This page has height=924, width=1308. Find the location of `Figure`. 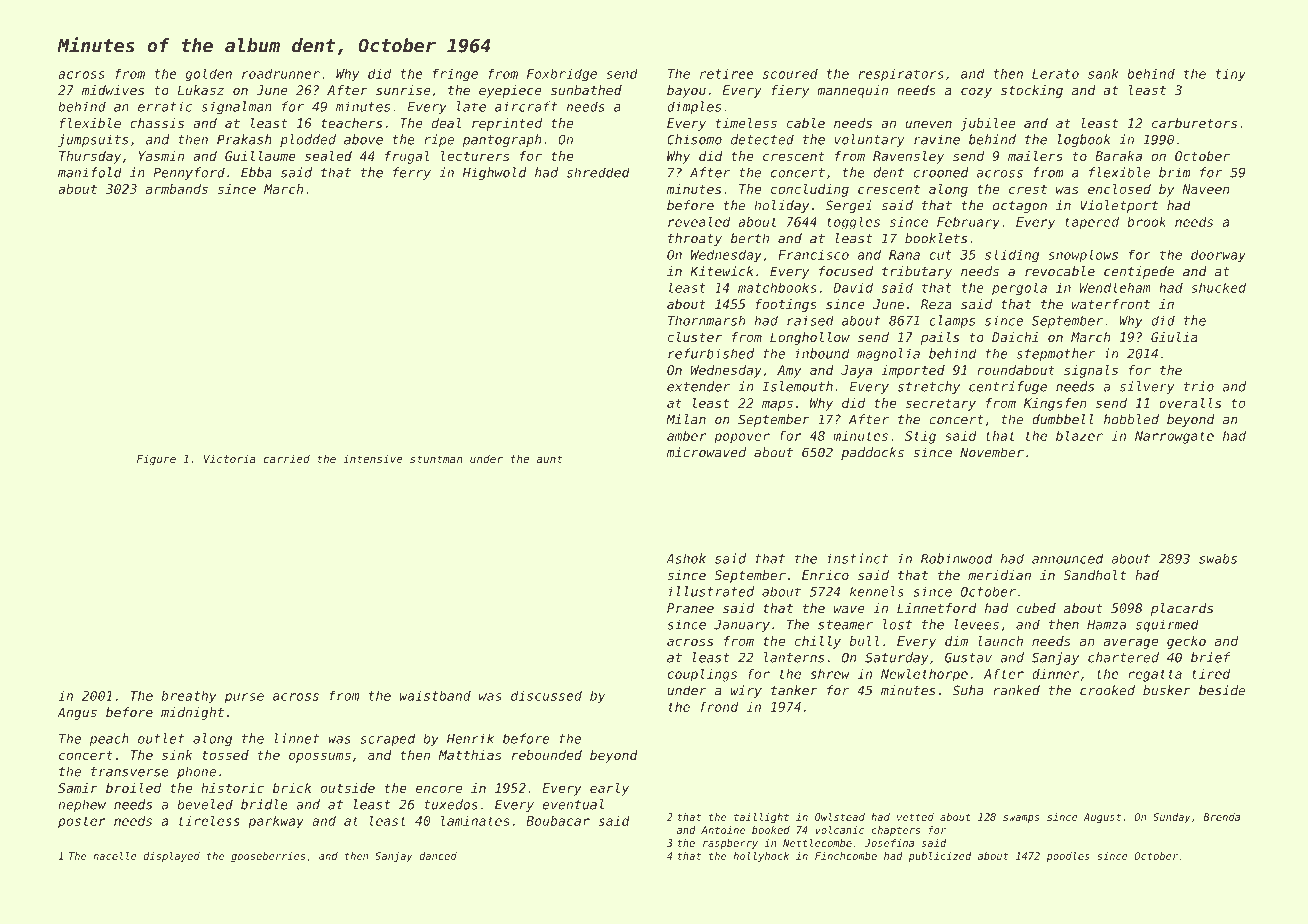

Figure is located at coordinates (156, 460).
